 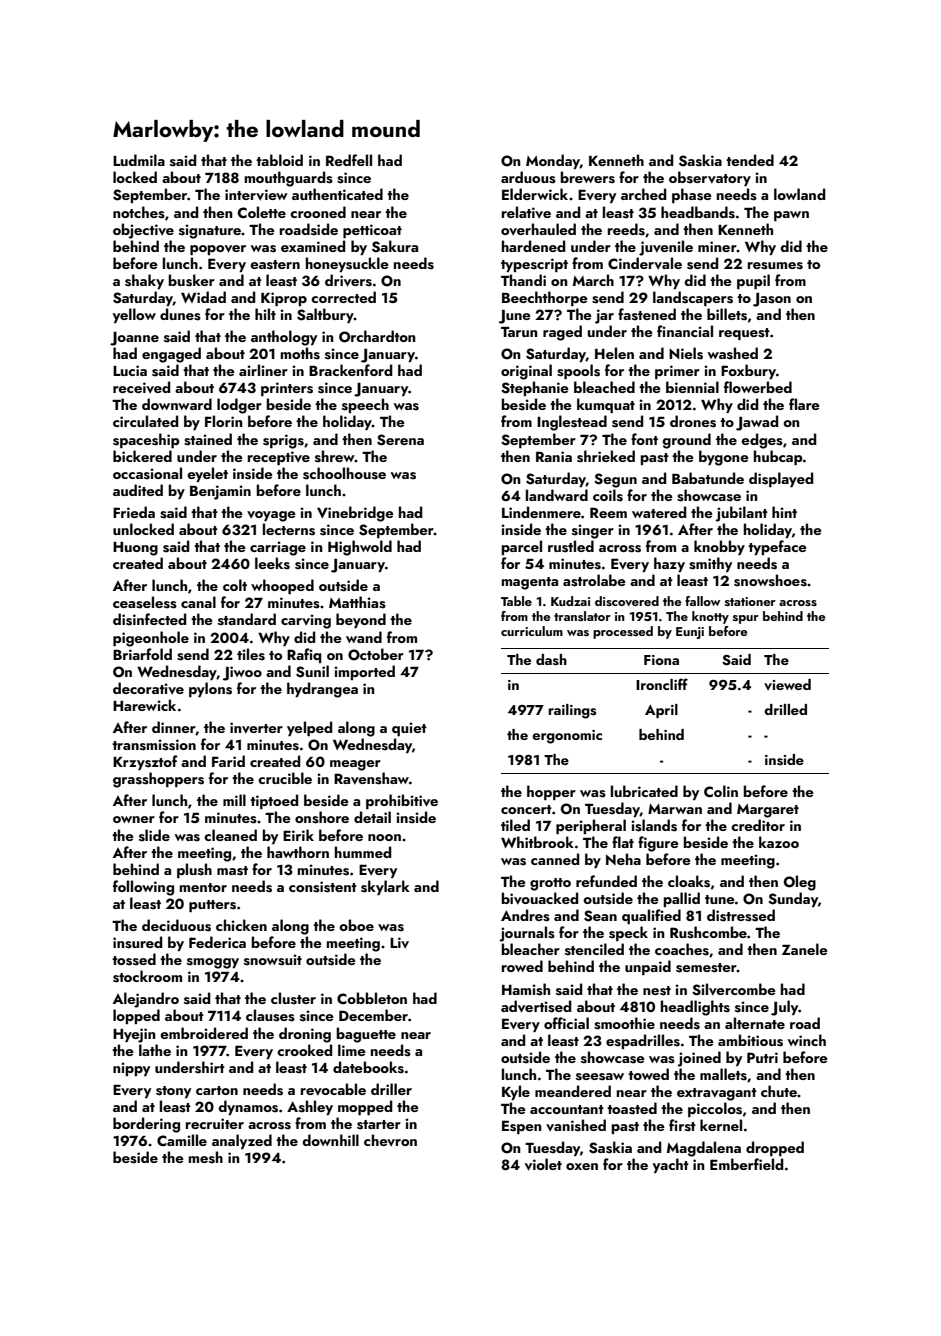 I want to click on grotto, so click(x=550, y=884).
